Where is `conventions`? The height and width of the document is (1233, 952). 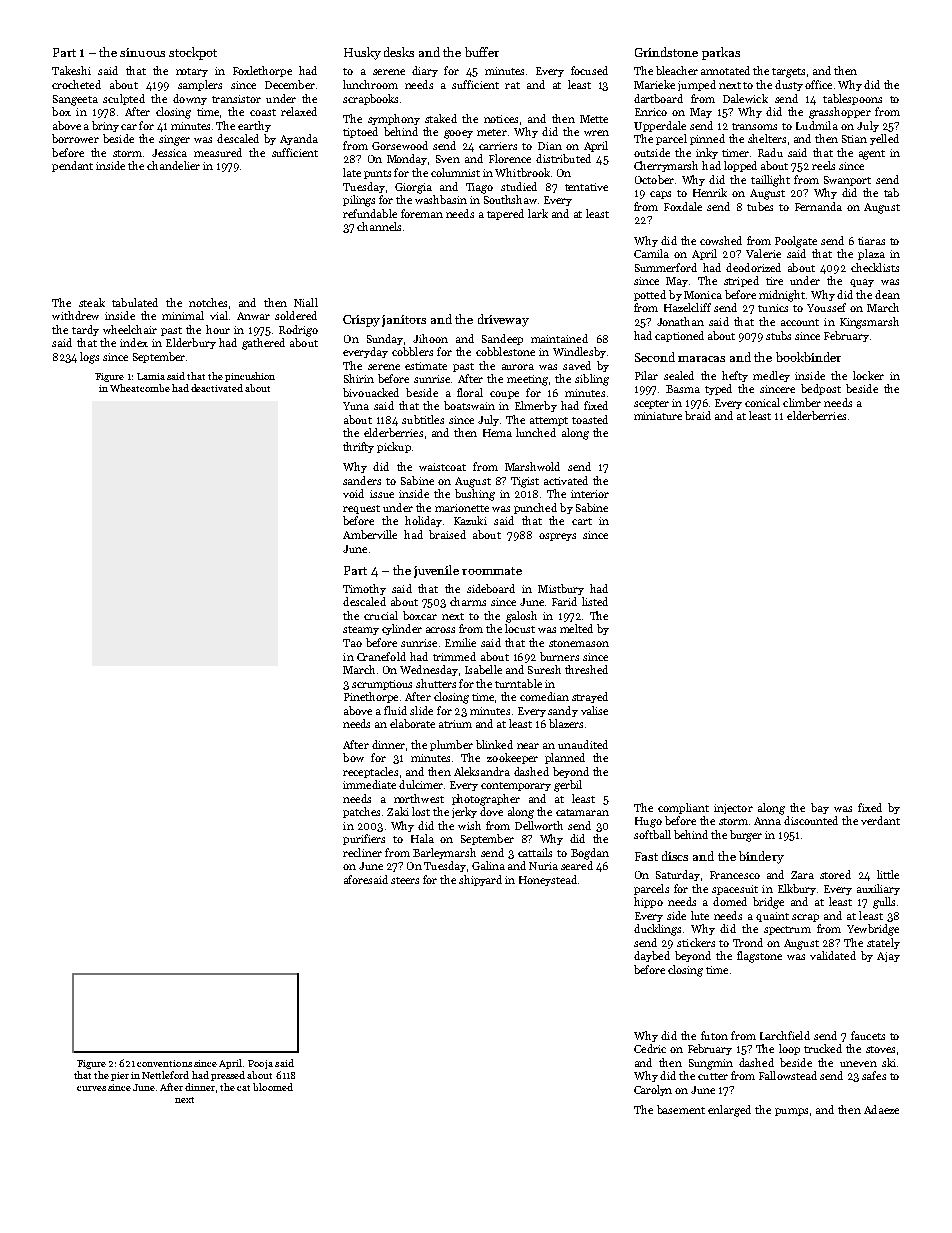 conventions is located at coordinates (164, 1063).
